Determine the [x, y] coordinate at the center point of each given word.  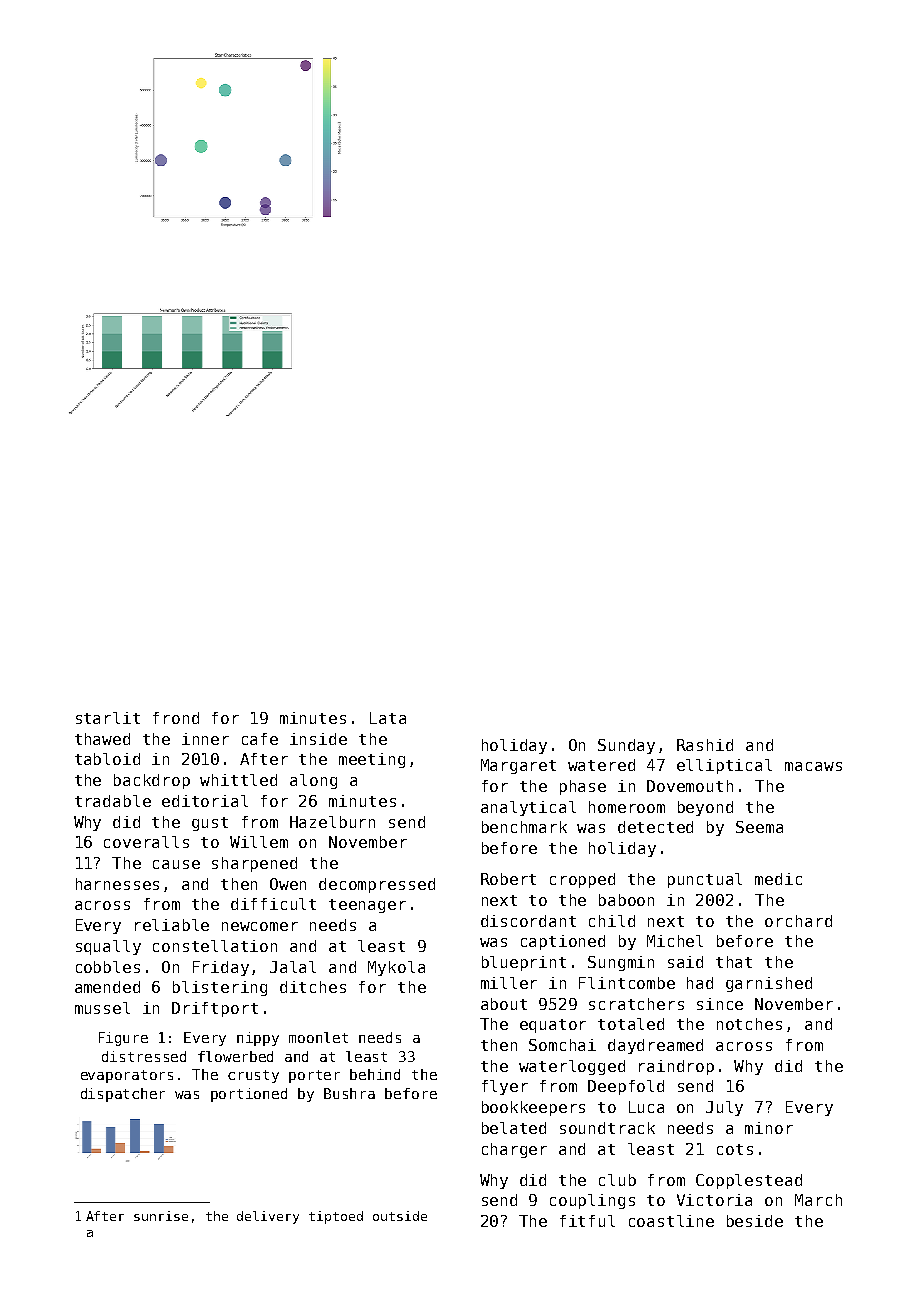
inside [318, 739]
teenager [367, 906]
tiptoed [336, 1217]
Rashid [705, 745]
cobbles [108, 967]
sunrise [161, 1216]
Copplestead [749, 1181]
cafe [260, 739]
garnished [769, 984]
